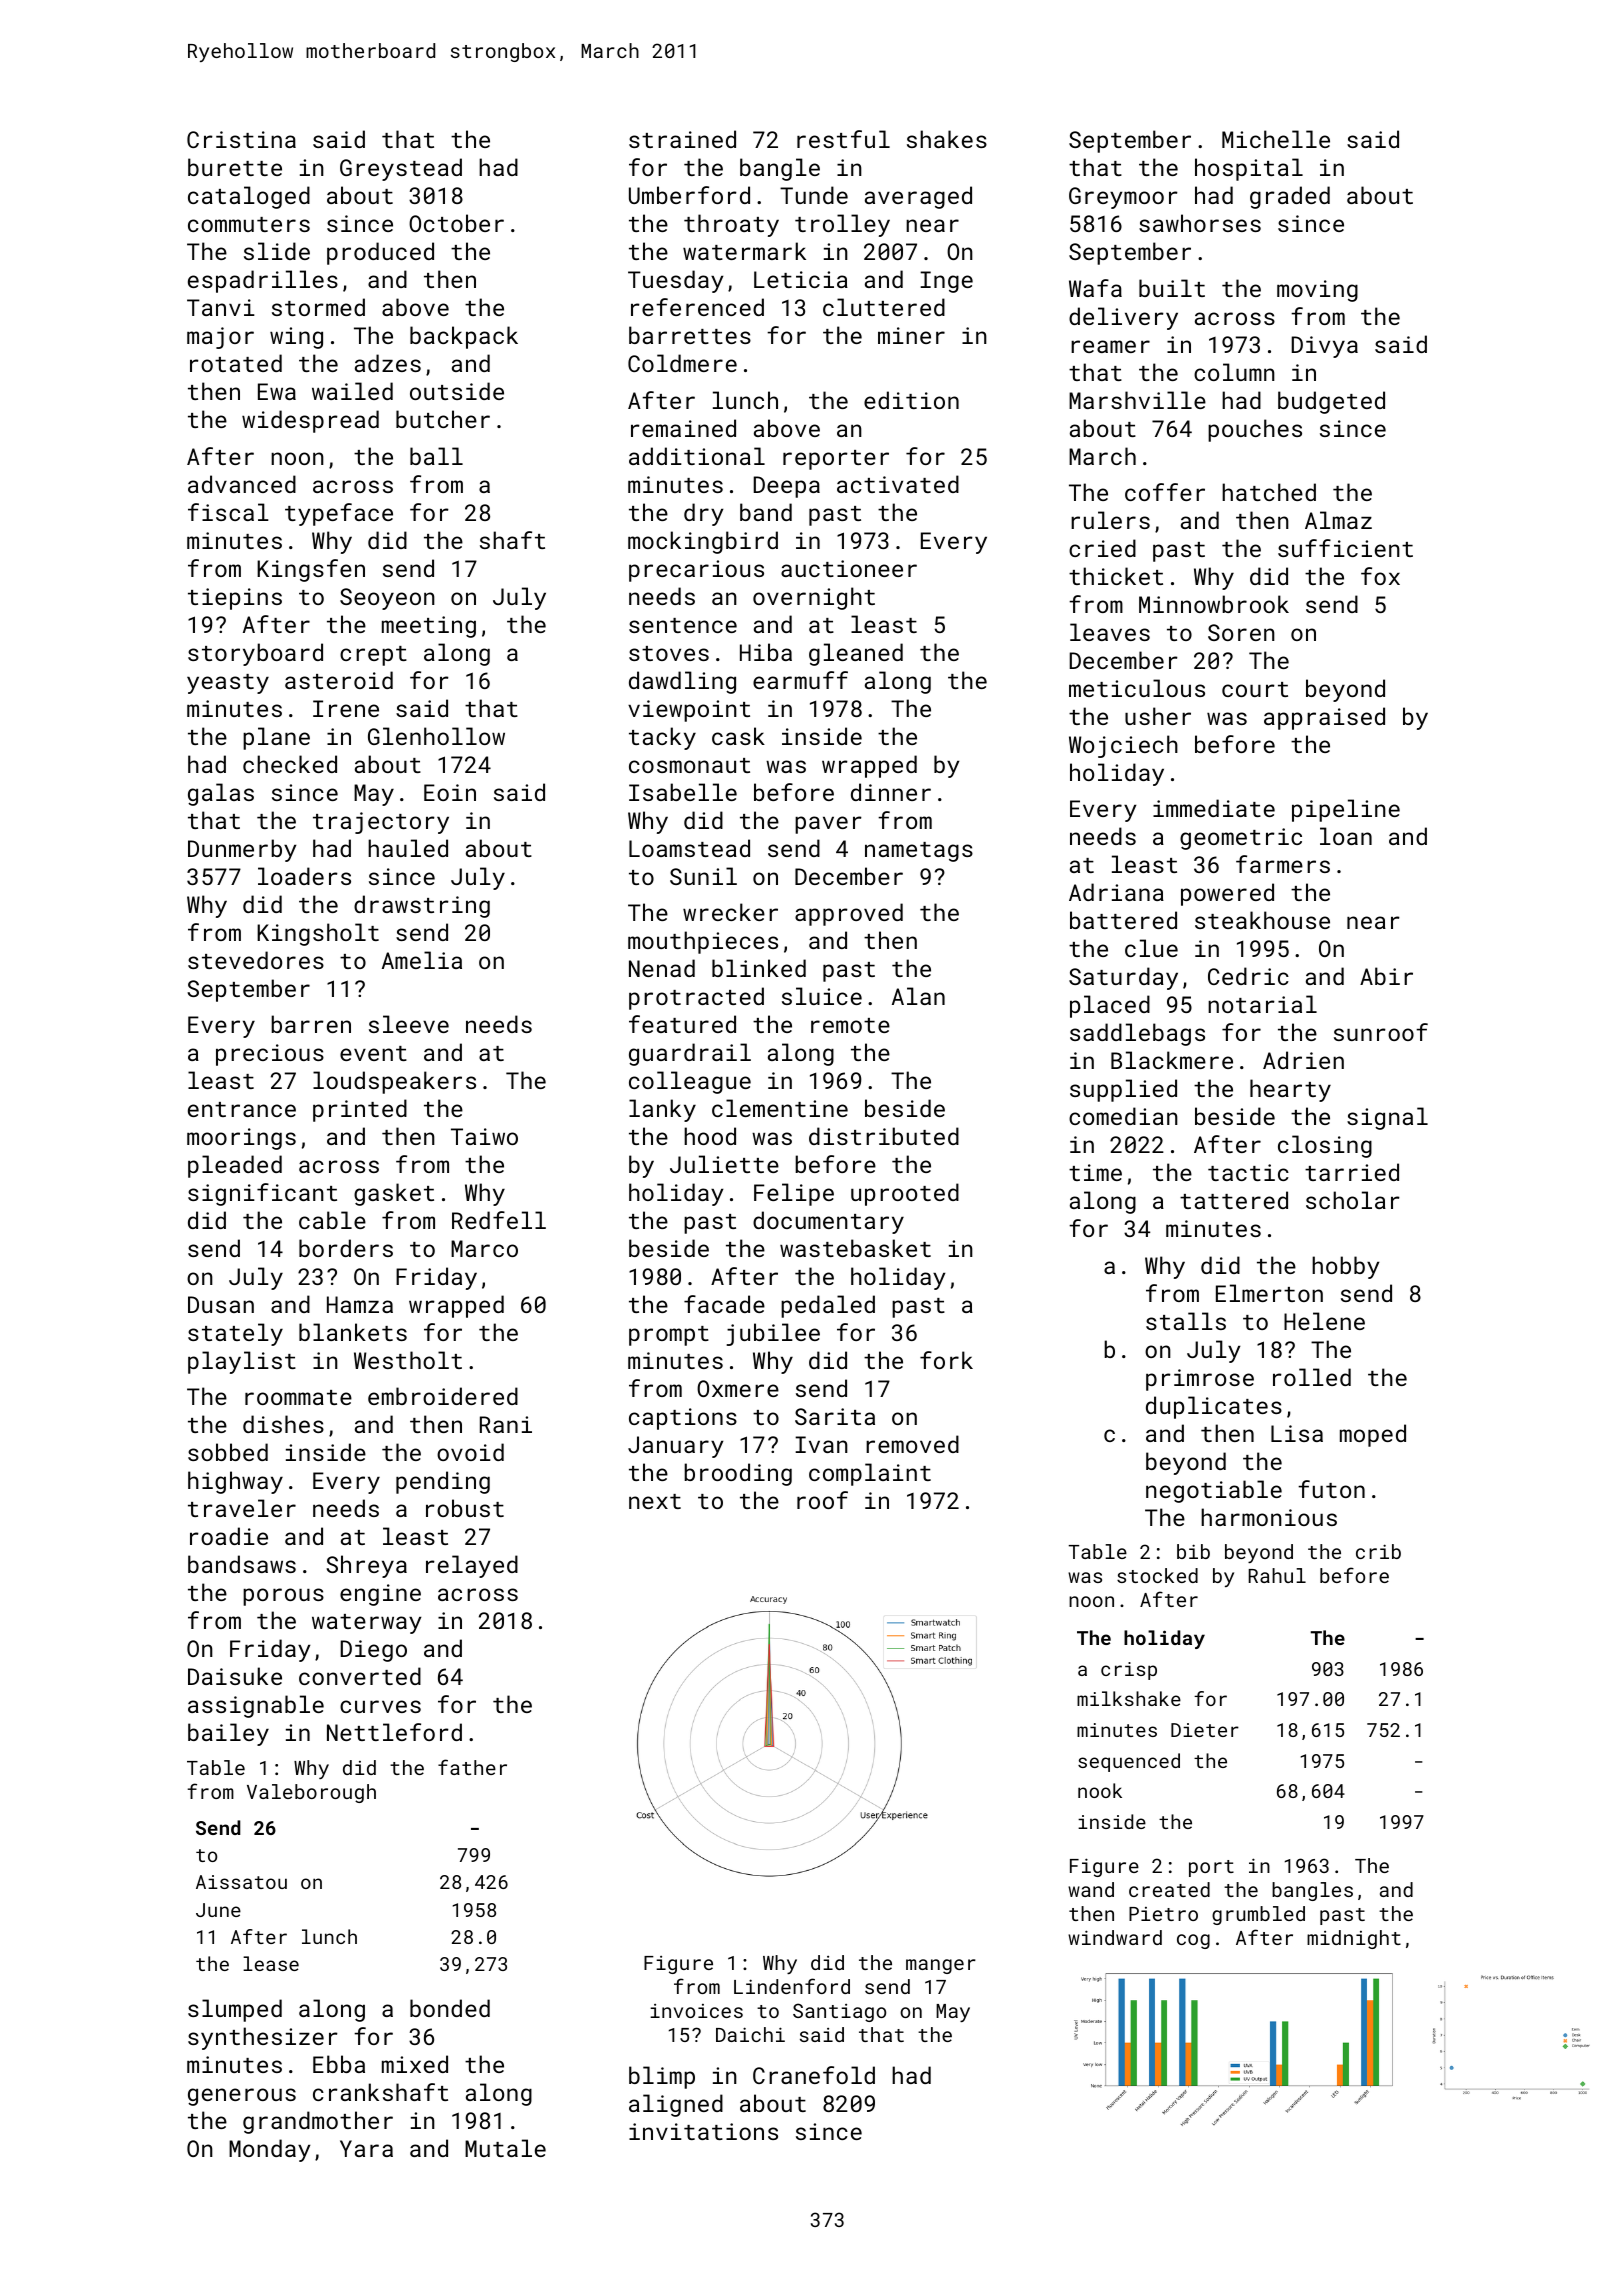 The width and height of the page is (1620, 2292). Describe the element at coordinates (696, 571) in the page. I see `precarious` at that location.
